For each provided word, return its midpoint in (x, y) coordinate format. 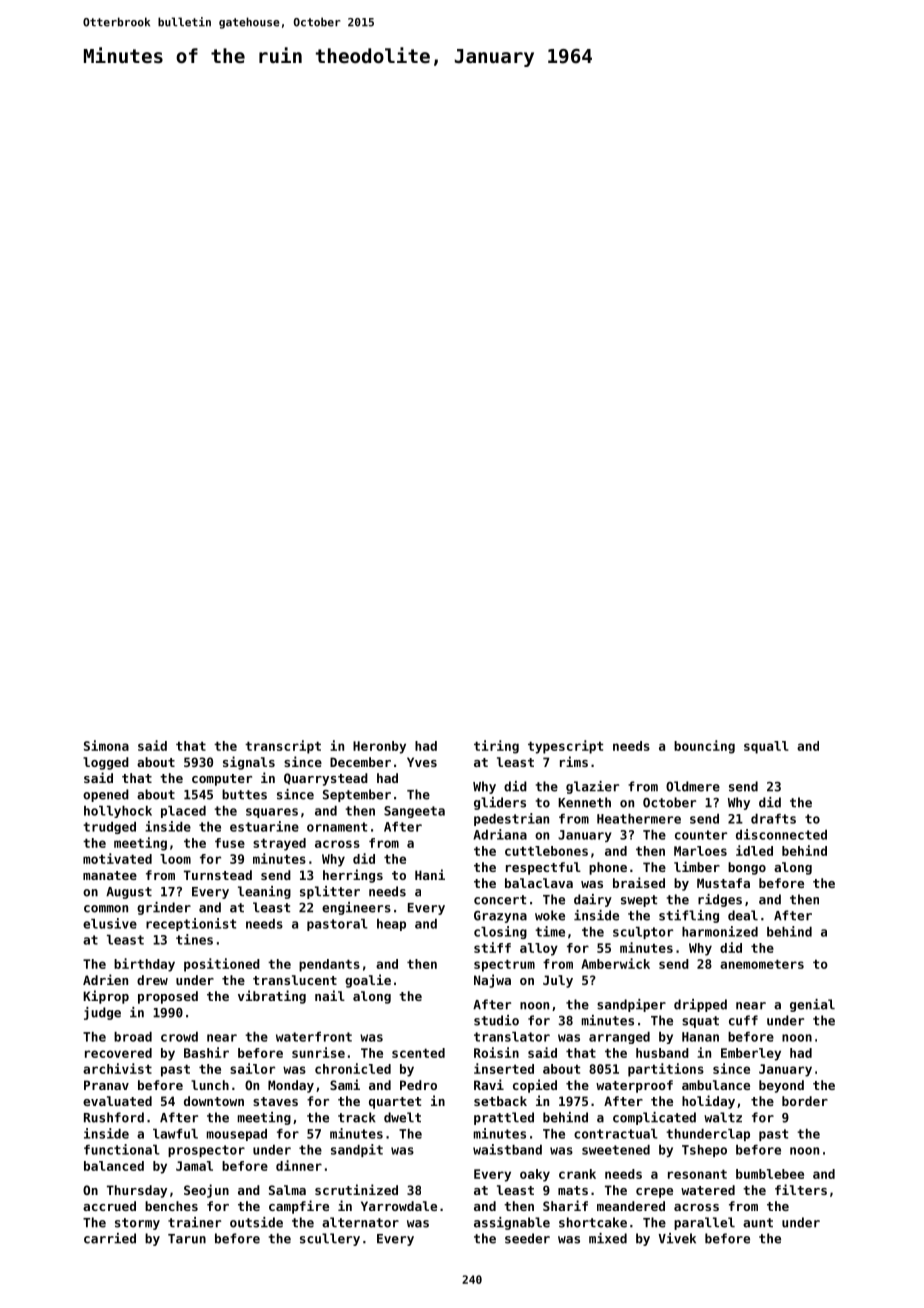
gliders (500, 803)
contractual (616, 1134)
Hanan (700, 1037)
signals (249, 763)
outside (256, 1222)
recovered (118, 1053)
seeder (527, 1238)
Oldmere (693, 786)
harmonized (720, 931)
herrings (353, 876)
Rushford (114, 1117)
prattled (504, 1118)
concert (500, 900)
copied (535, 1086)
